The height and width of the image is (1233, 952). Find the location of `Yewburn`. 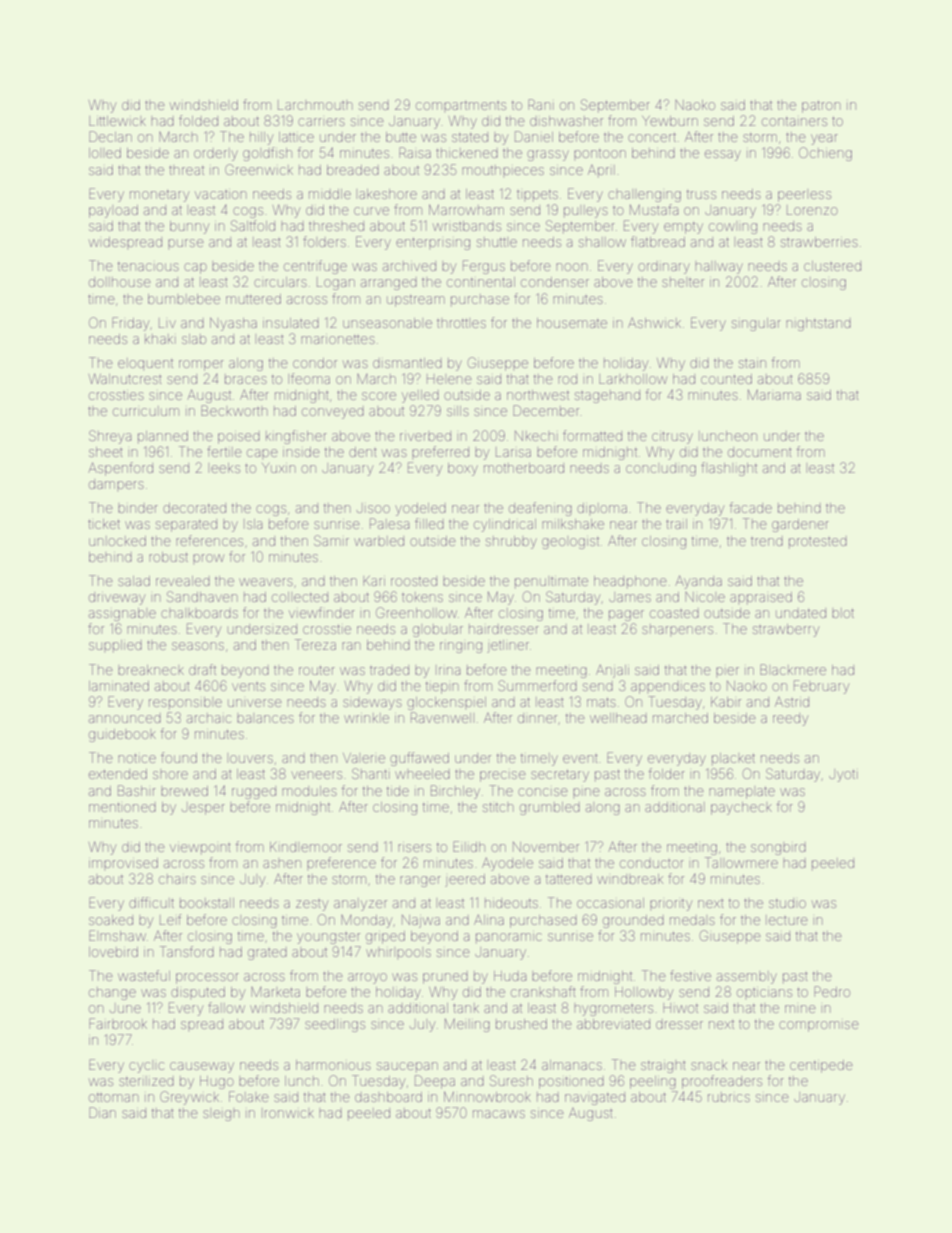

Yewburn is located at coordinates (670, 121).
